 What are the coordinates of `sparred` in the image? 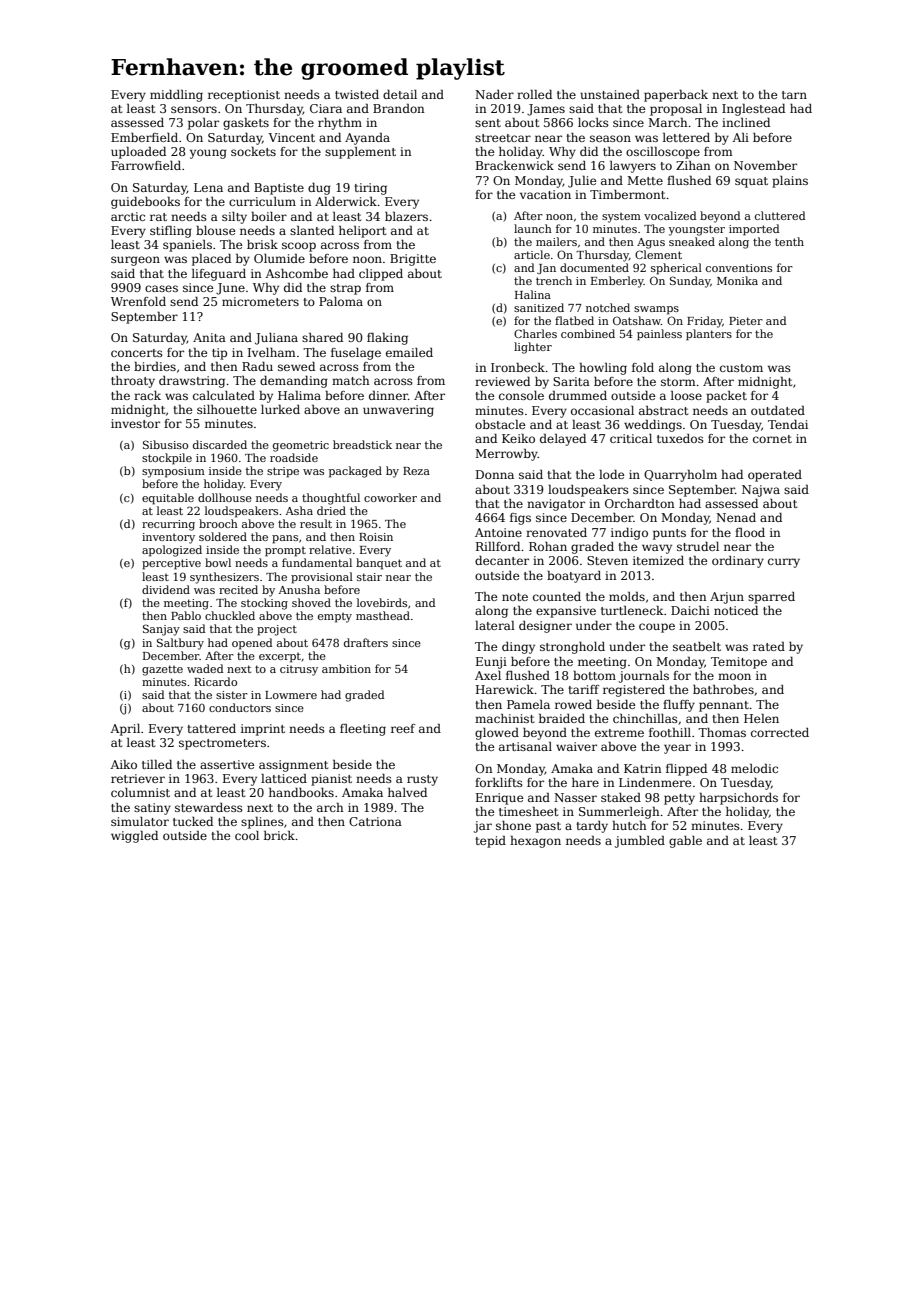 It's located at (771, 598).
